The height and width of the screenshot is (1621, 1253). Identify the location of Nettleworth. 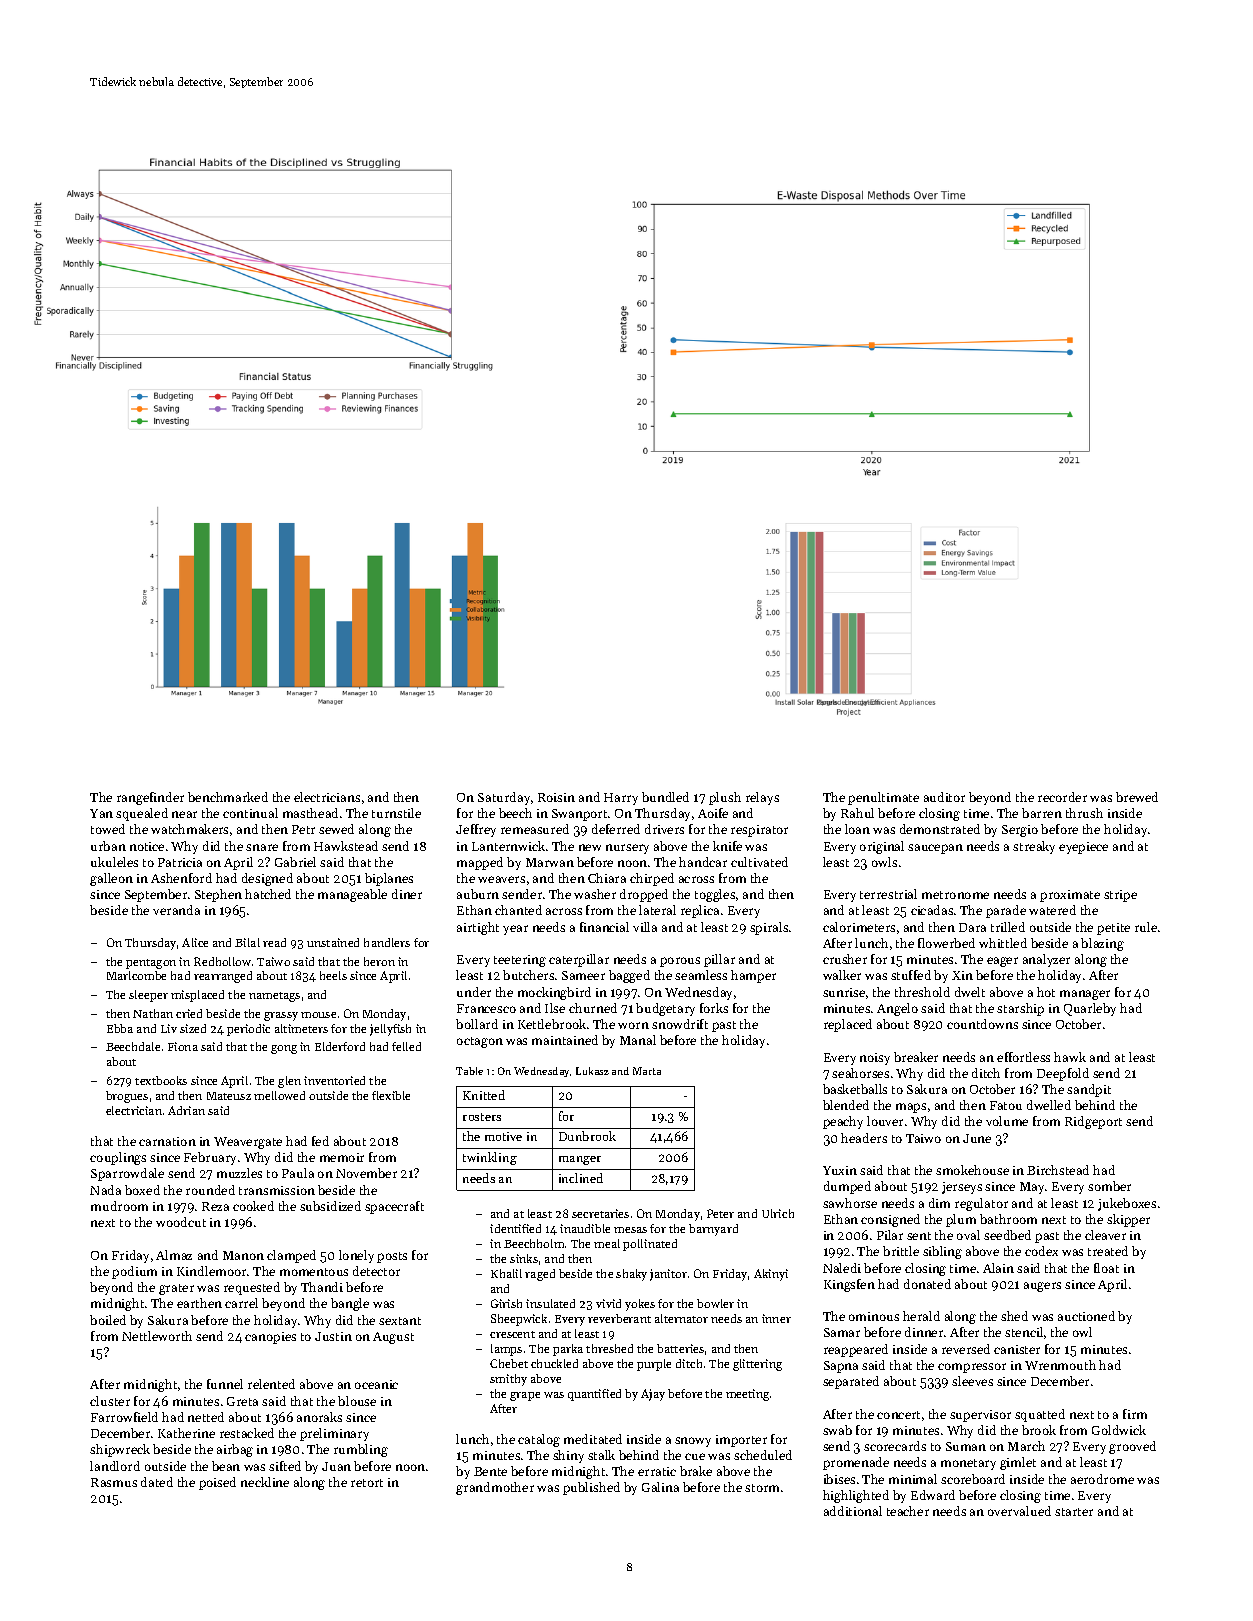
(157, 1336).
